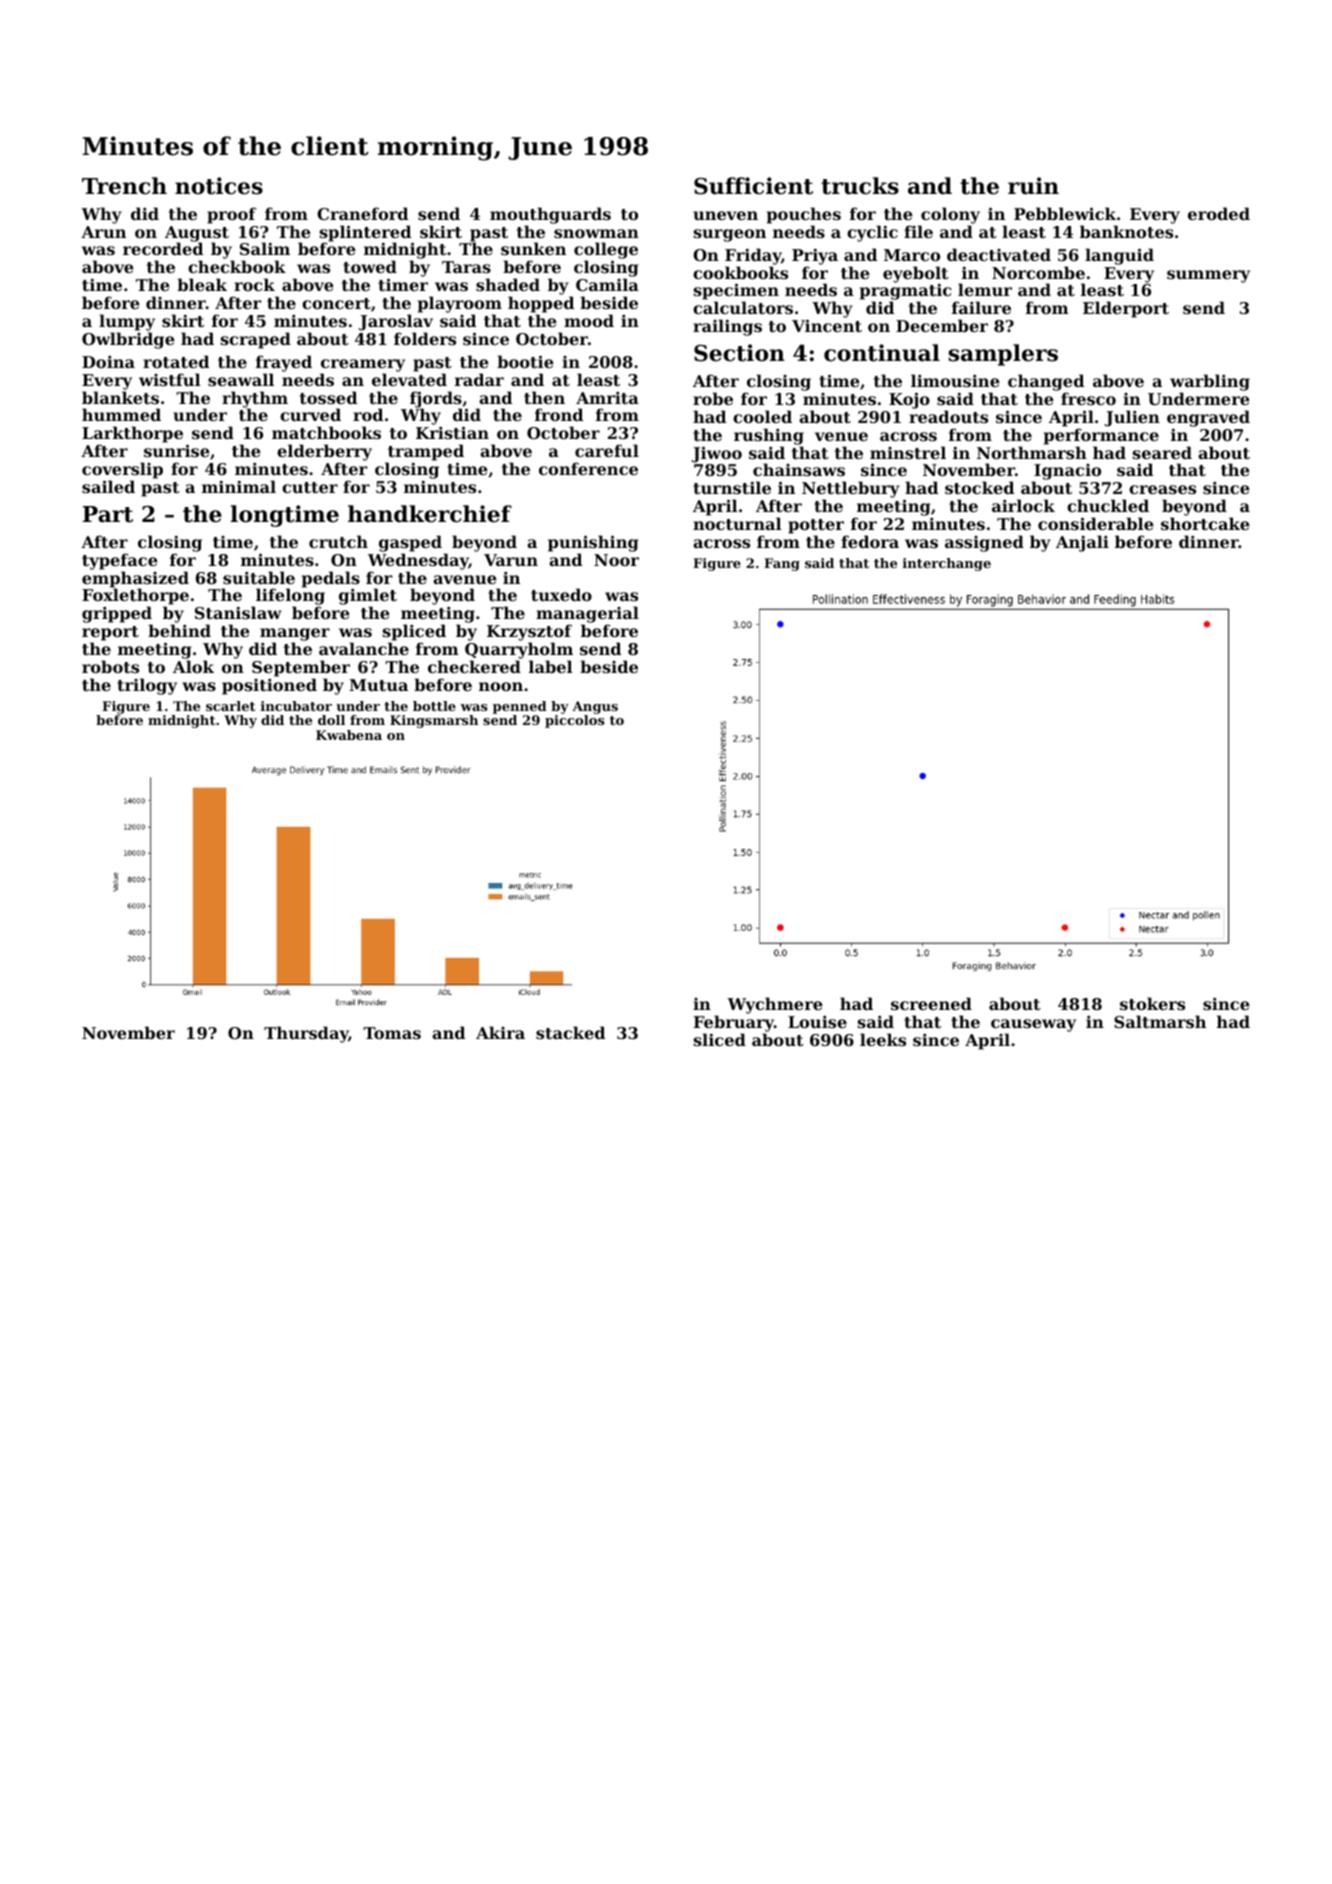 The image size is (1332, 1884). What do you see at coordinates (147, 686) in the screenshot?
I see `trilogy` at bounding box center [147, 686].
